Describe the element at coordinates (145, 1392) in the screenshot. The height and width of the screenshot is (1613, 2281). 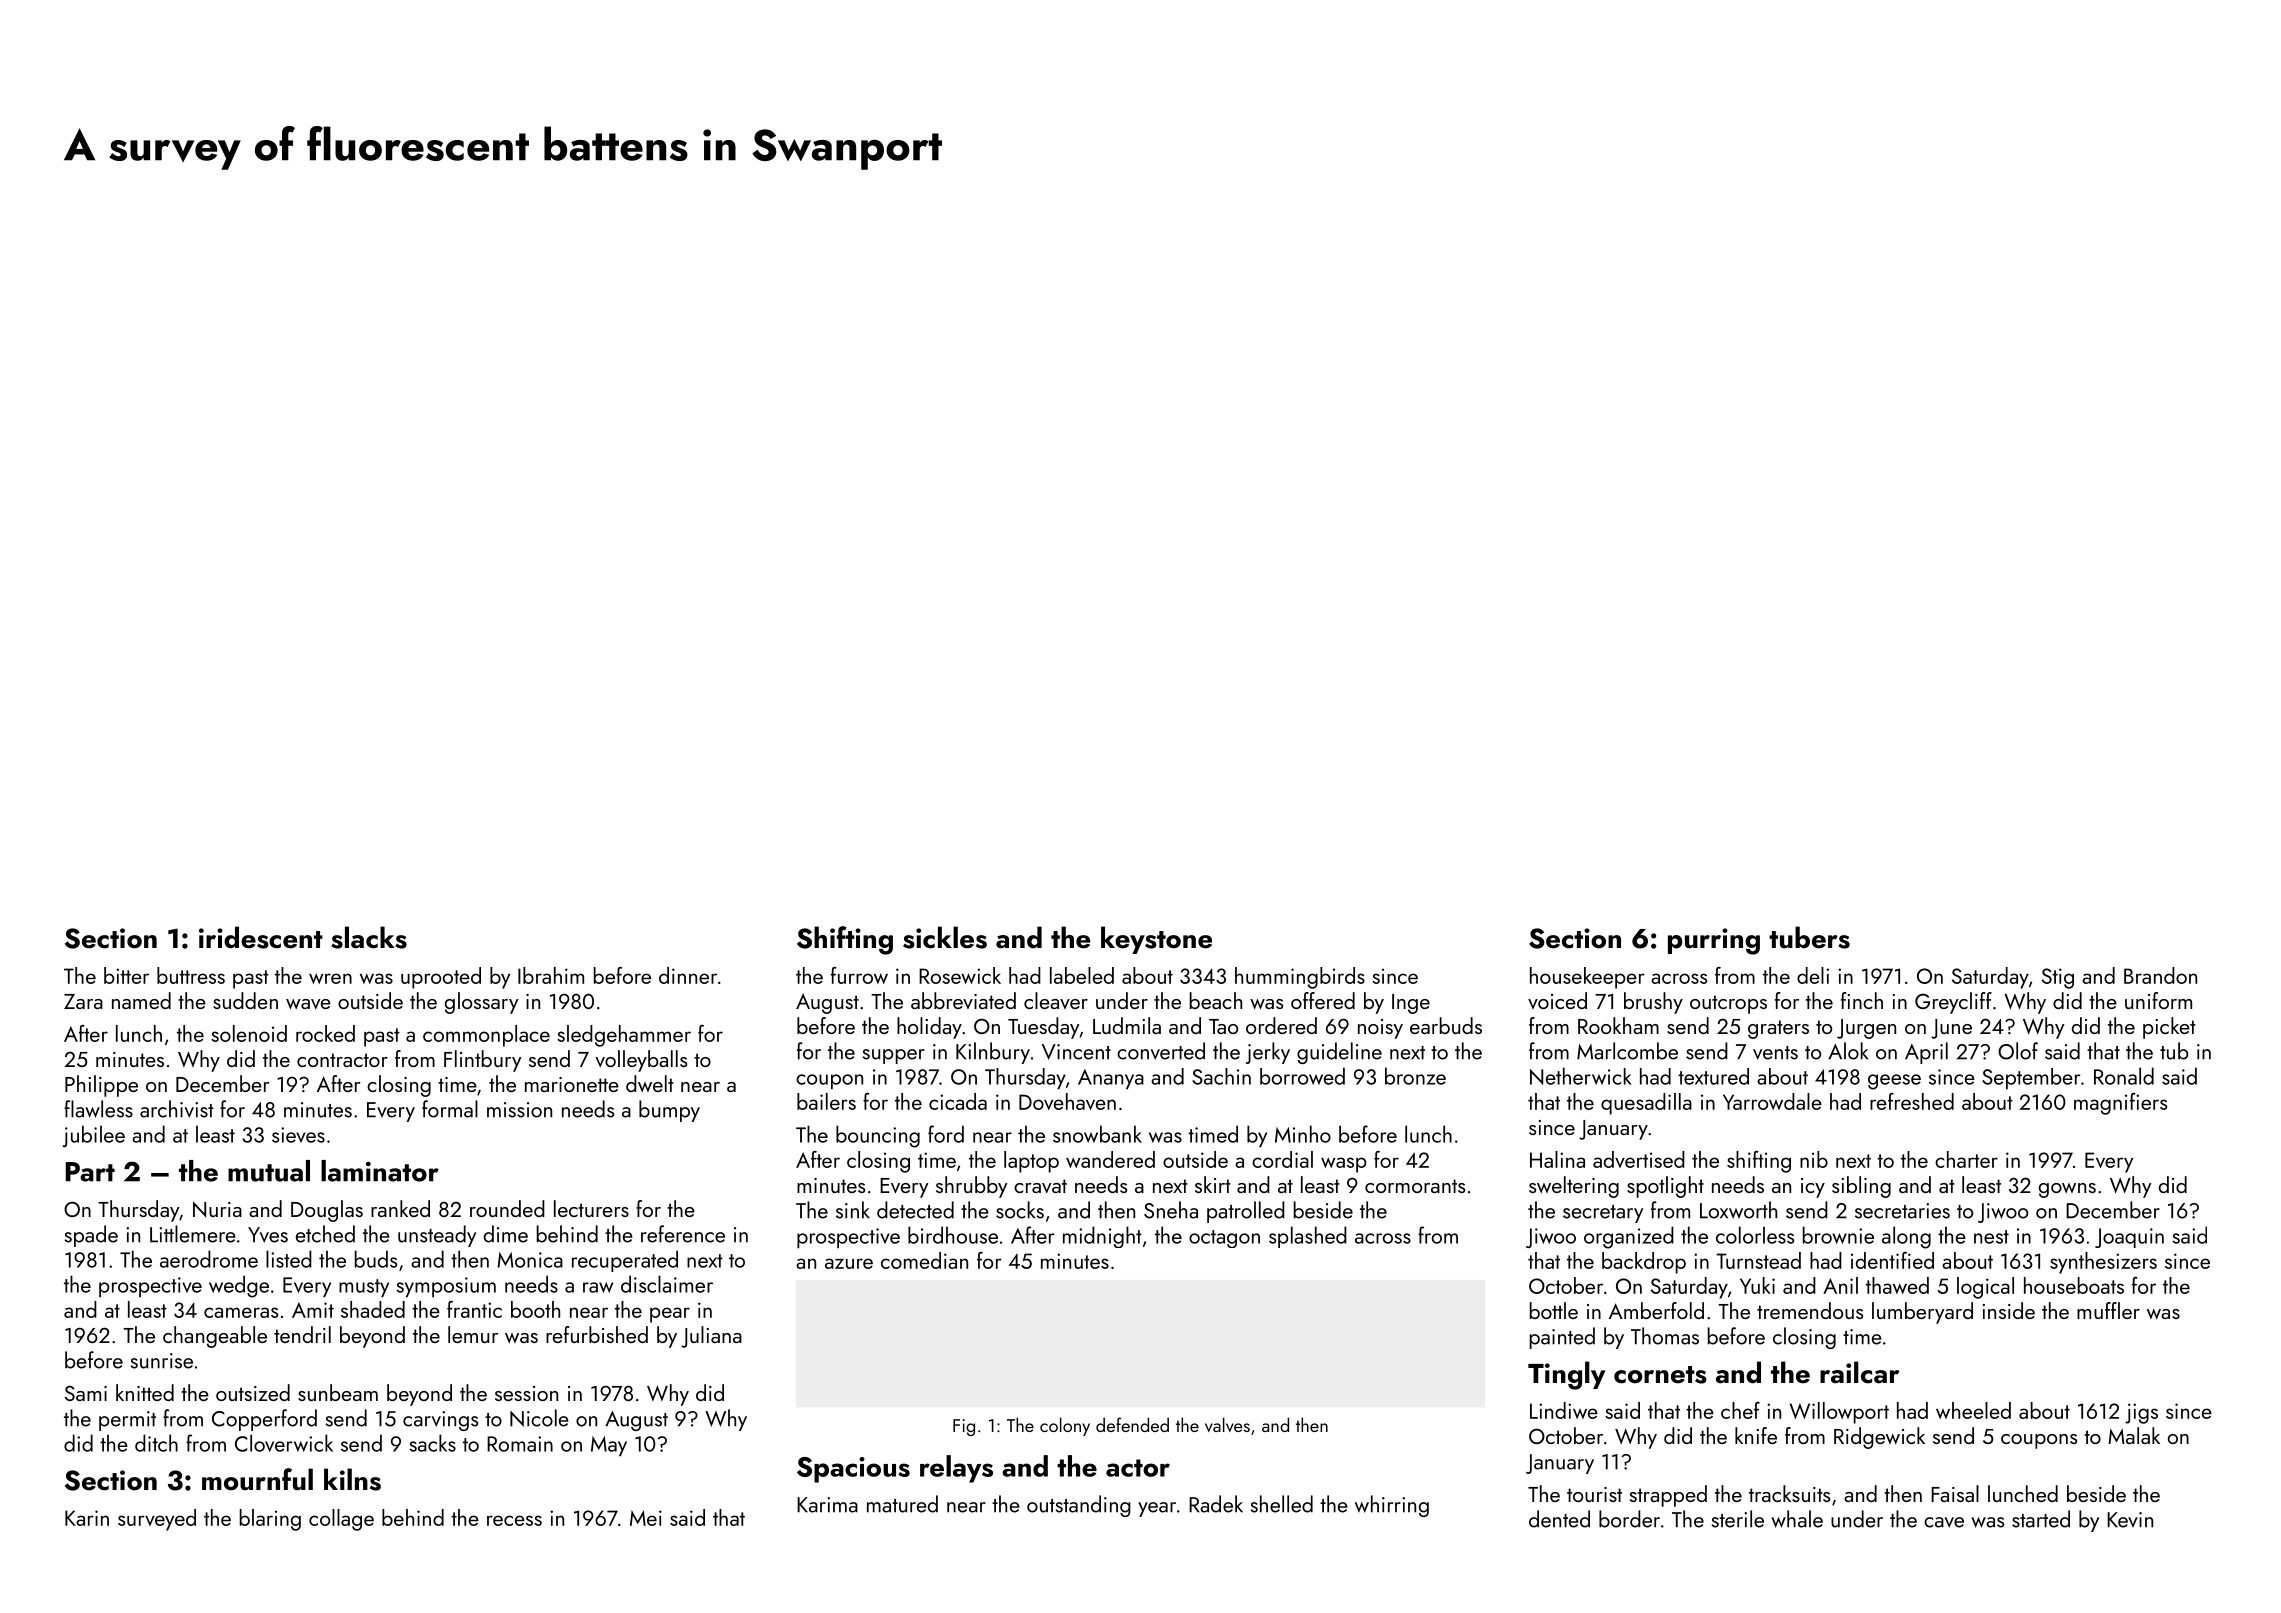
I see `knitted` at that location.
